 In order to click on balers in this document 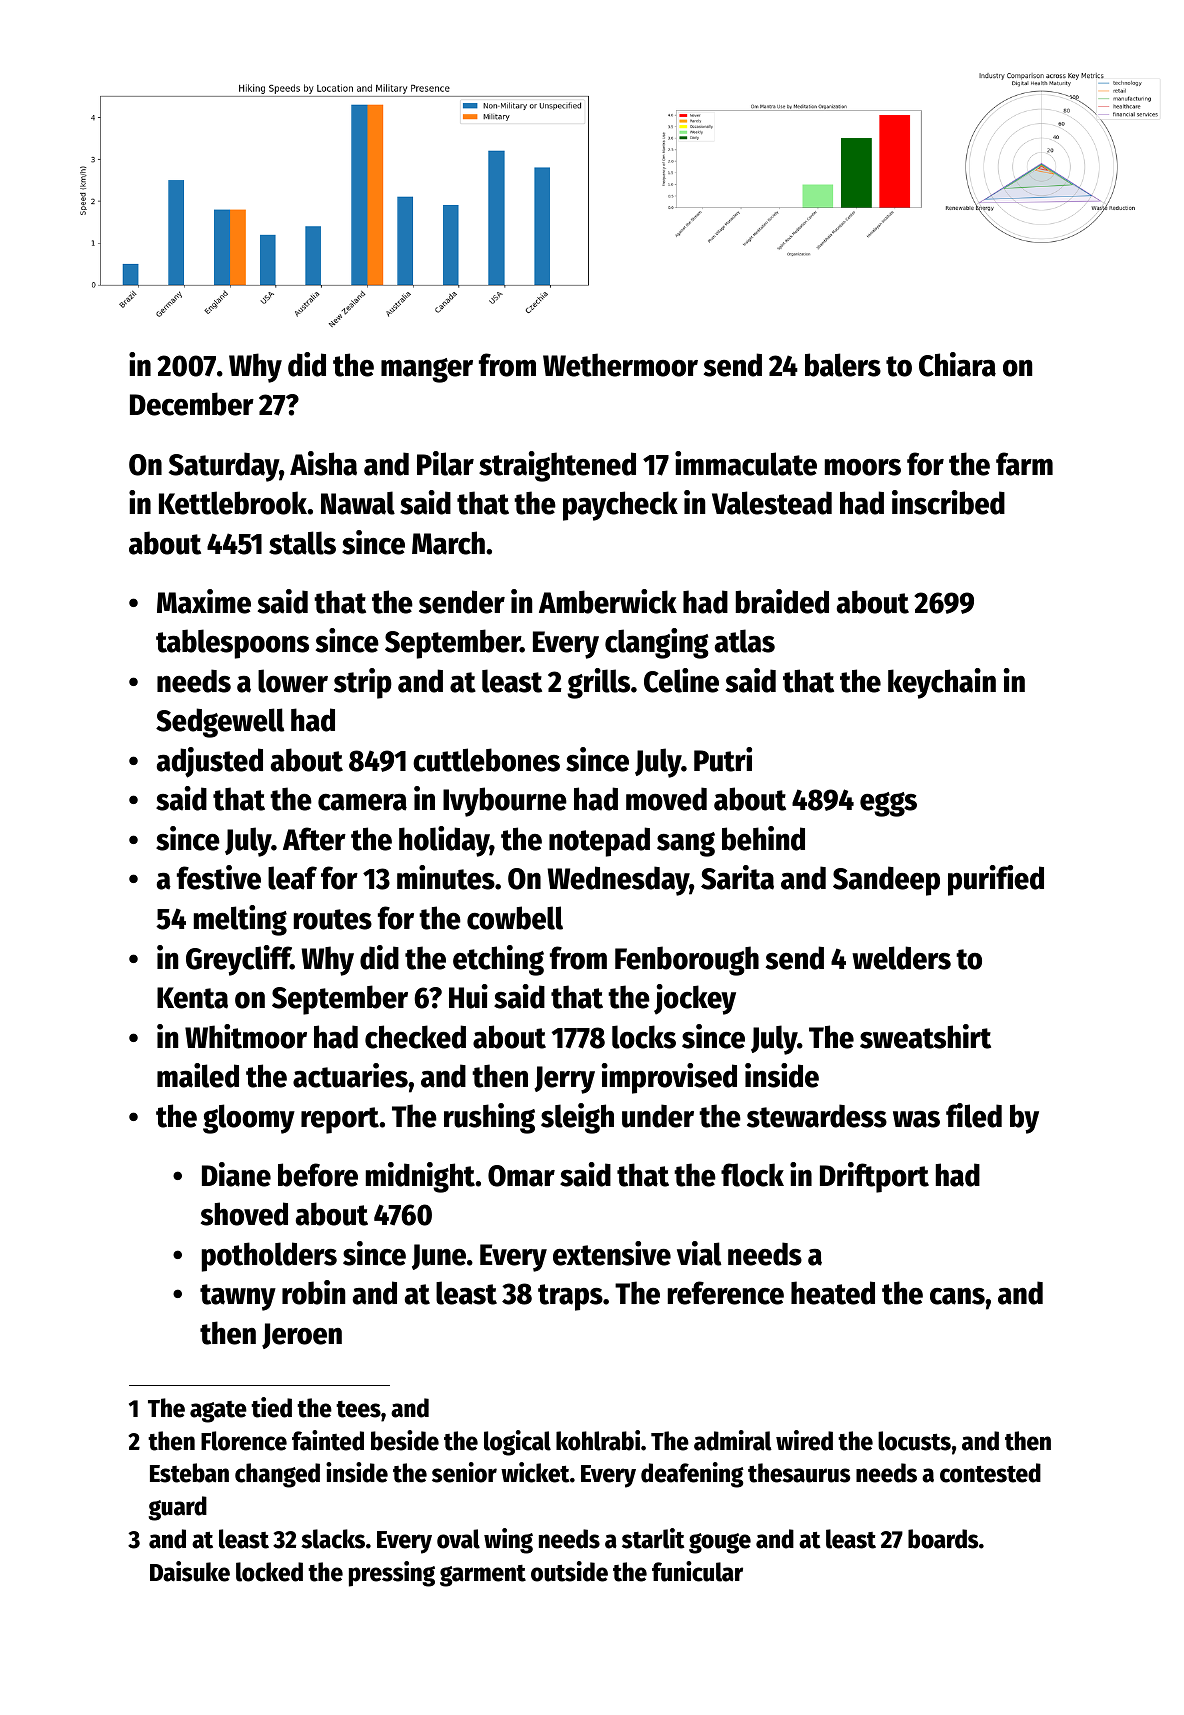, I will do `click(843, 365)`.
